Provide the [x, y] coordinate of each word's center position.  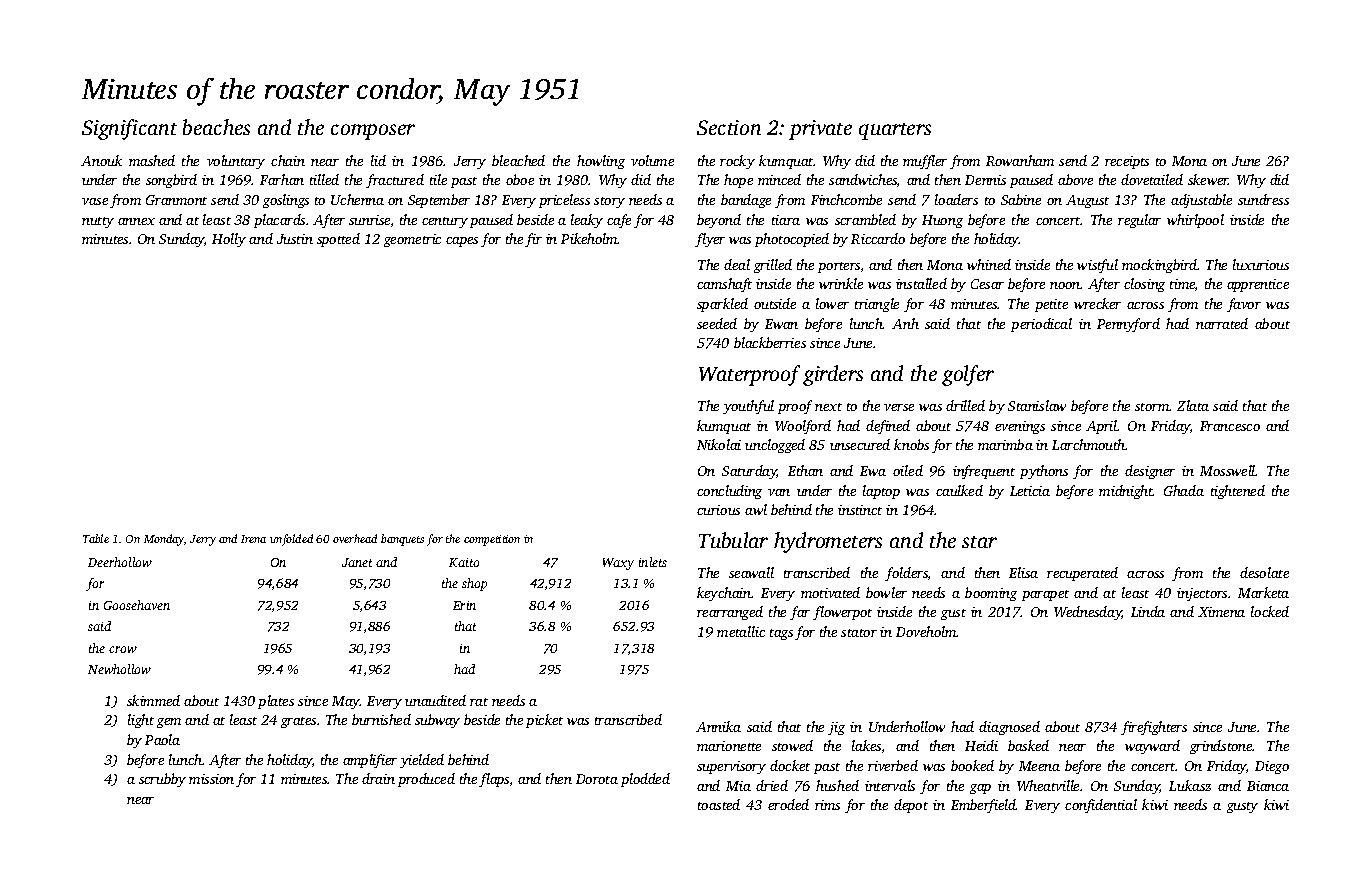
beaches [216, 127]
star [979, 542]
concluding [729, 492]
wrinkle [841, 283]
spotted [338, 240]
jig [836, 728]
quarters [895, 131]
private [820, 130]
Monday [164, 540]
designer [1150, 472]
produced [426, 780]
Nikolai [719, 444]
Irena [253, 539]
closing [1144, 285]
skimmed [153, 700]
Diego [1272, 767]
